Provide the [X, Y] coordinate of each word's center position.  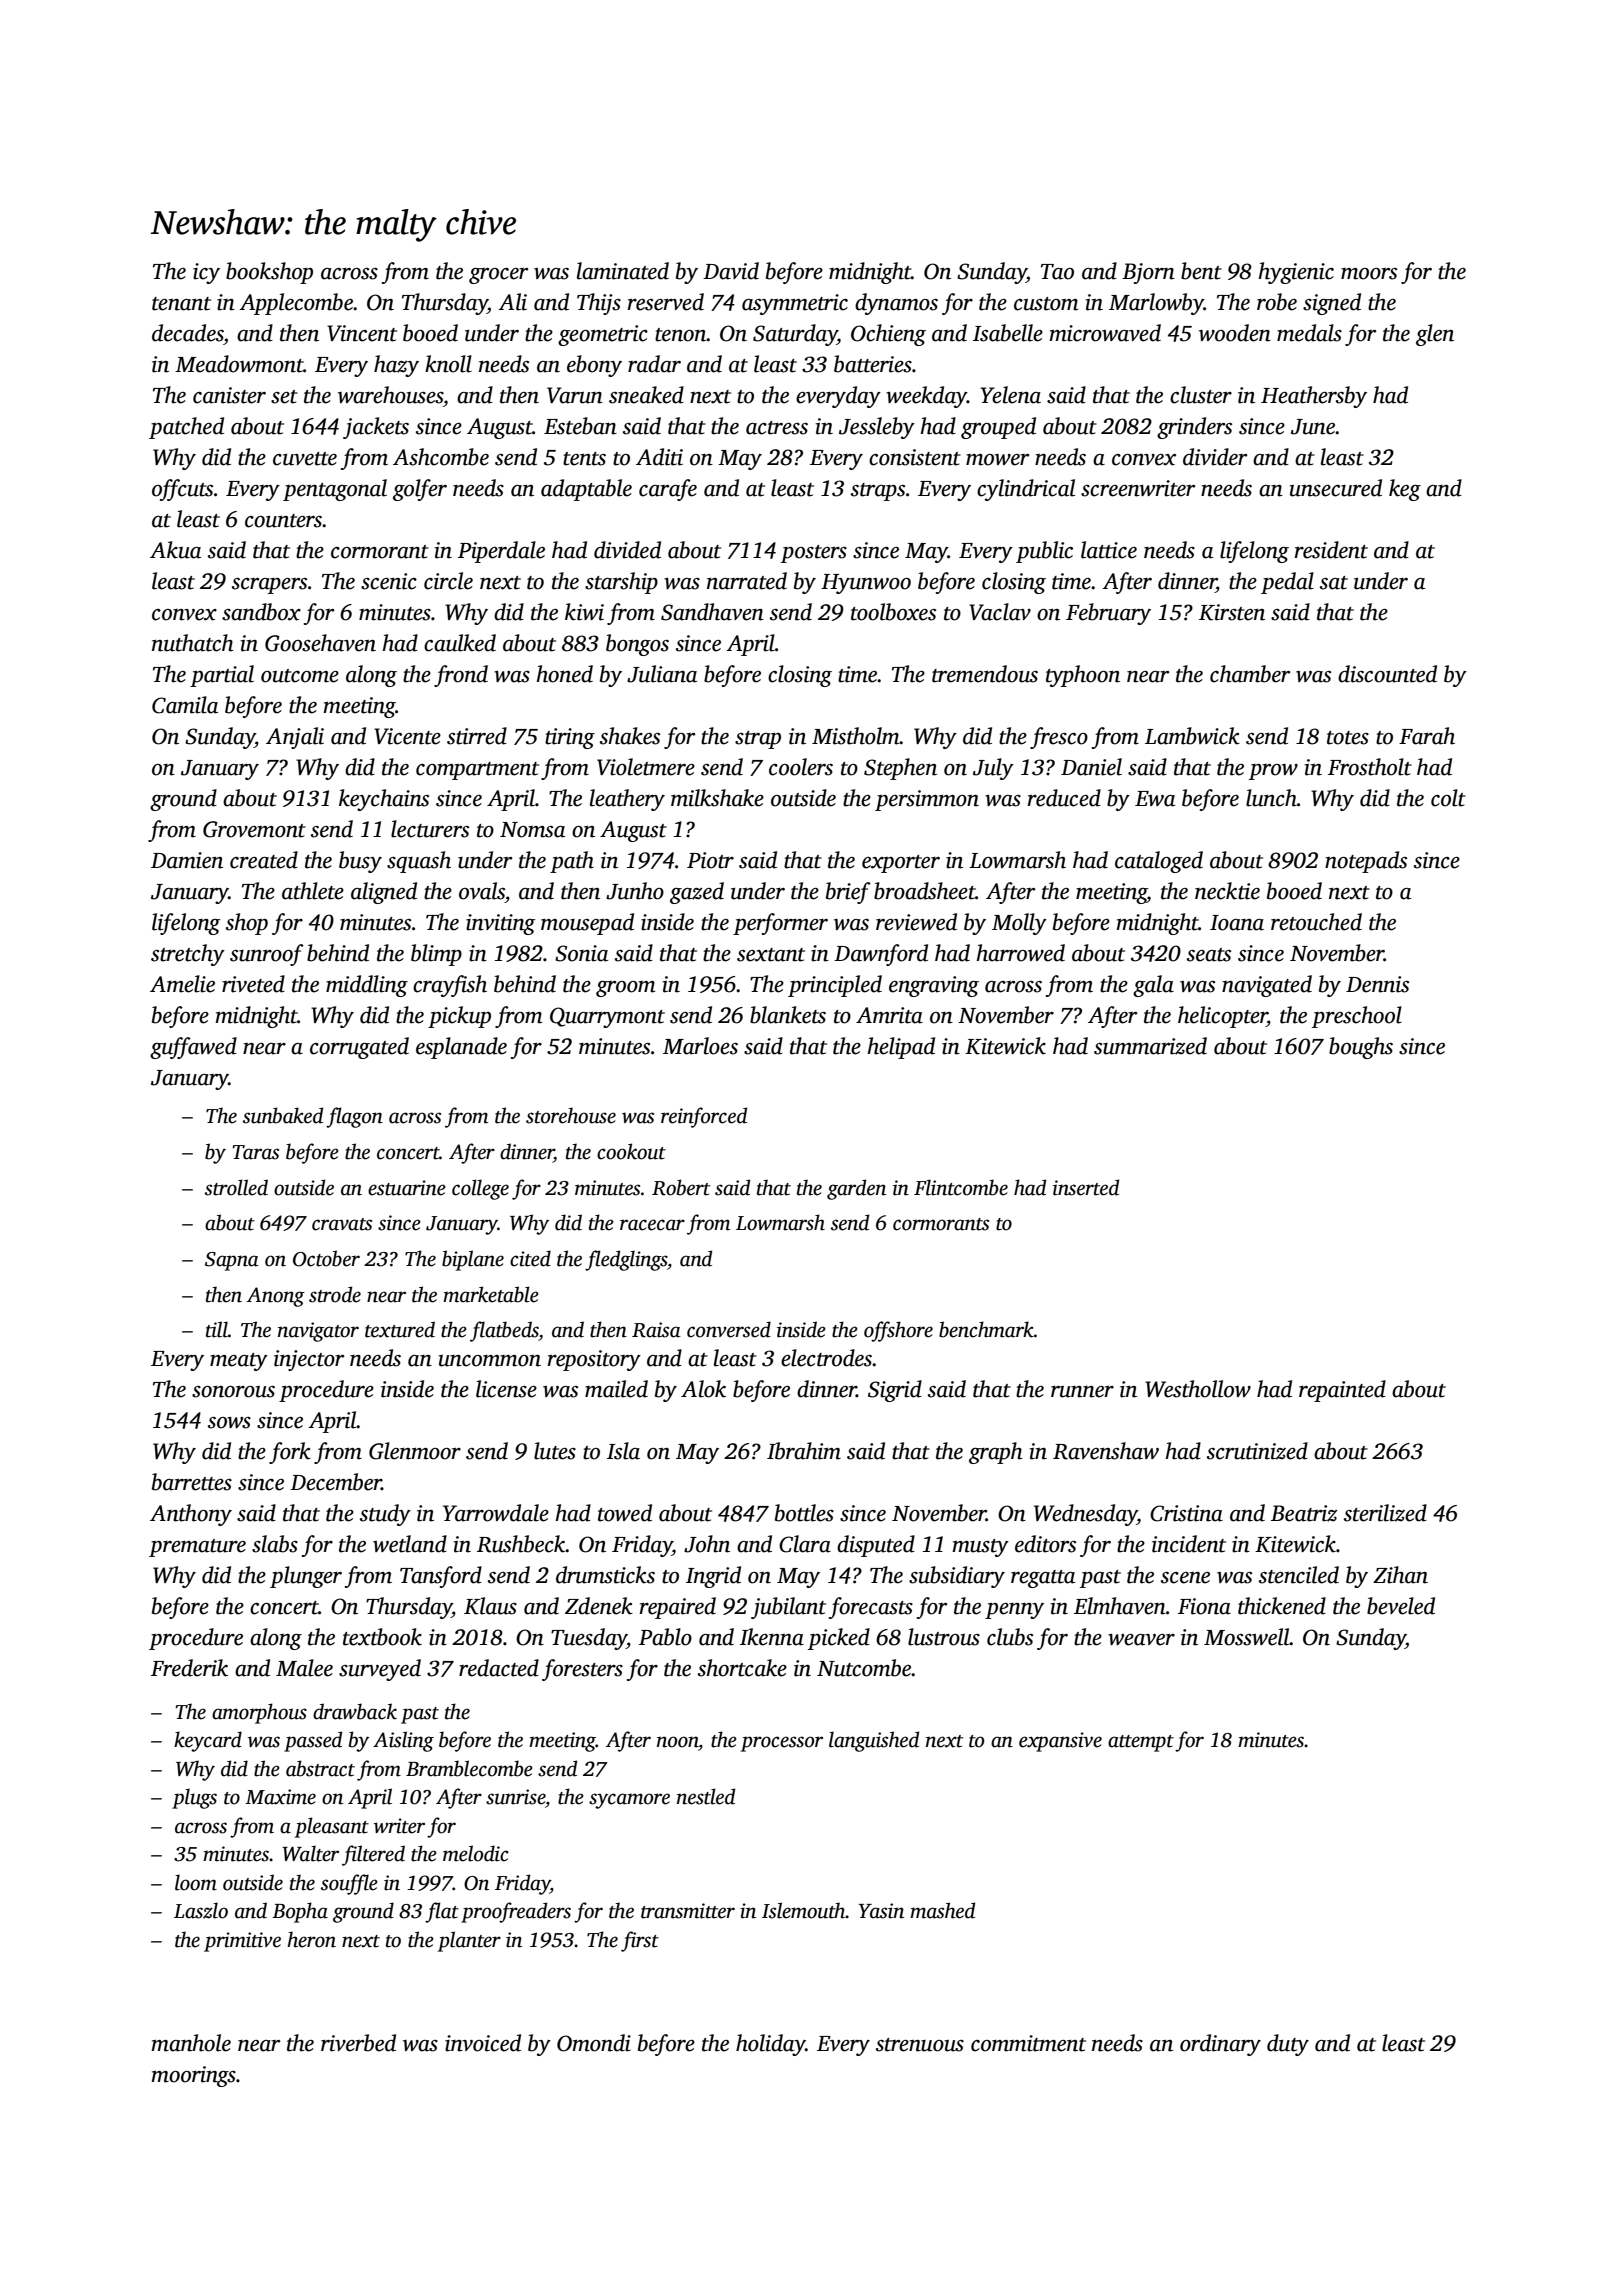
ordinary [1220, 2045]
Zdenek [599, 1606]
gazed [697, 893]
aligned [384, 893]
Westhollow [1198, 1389]
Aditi [659, 457]
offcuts [182, 490]
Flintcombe [961, 1187]
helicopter [1222, 1017]
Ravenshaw [1106, 1451]
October [326, 1258]
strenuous [920, 2045]
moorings [193, 2076]
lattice [1109, 550]
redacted [499, 1668]
